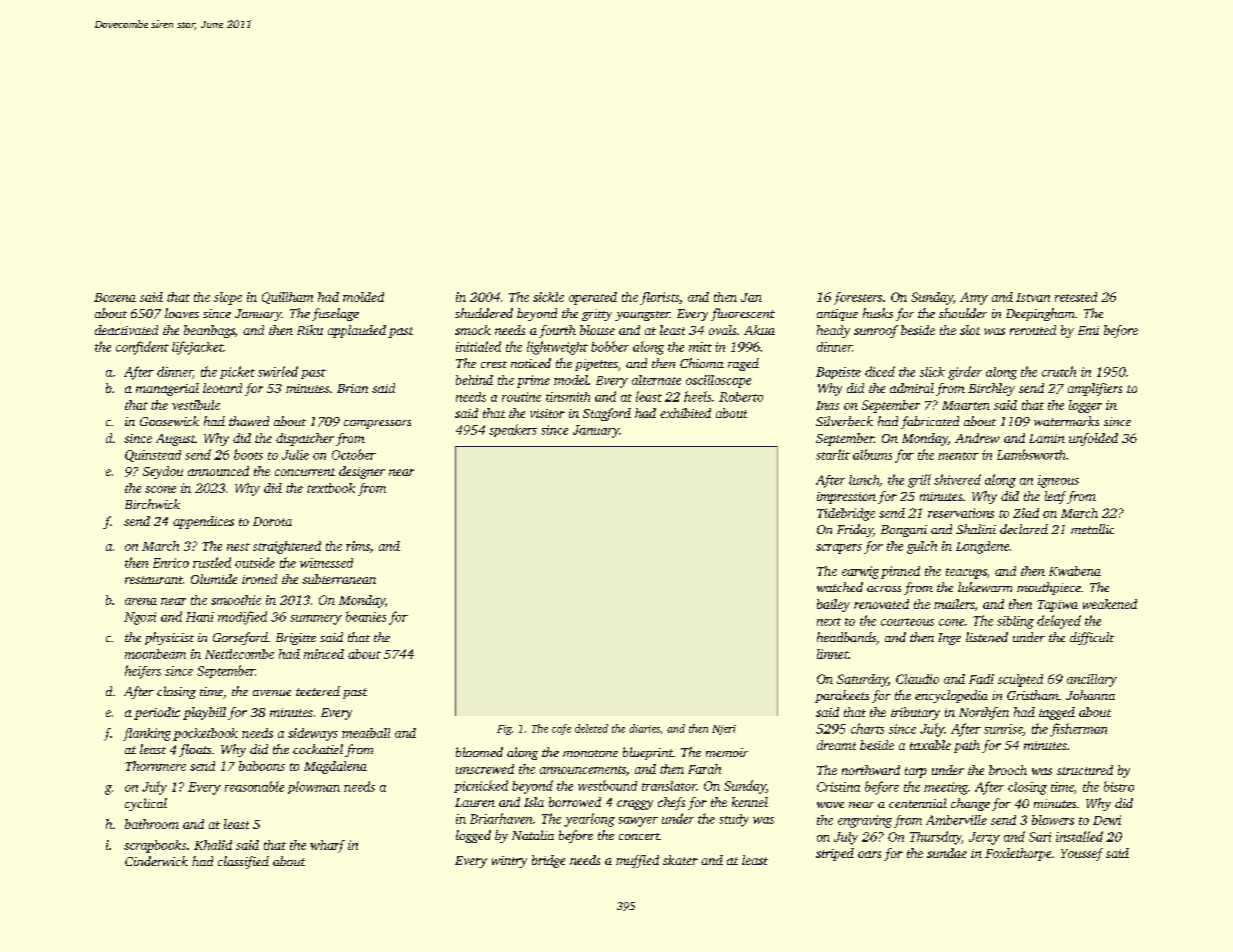 The height and width of the document is (952, 1233). What do you see at coordinates (1058, 481) in the document?
I see `igneous` at bounding box center [1058, 481].
